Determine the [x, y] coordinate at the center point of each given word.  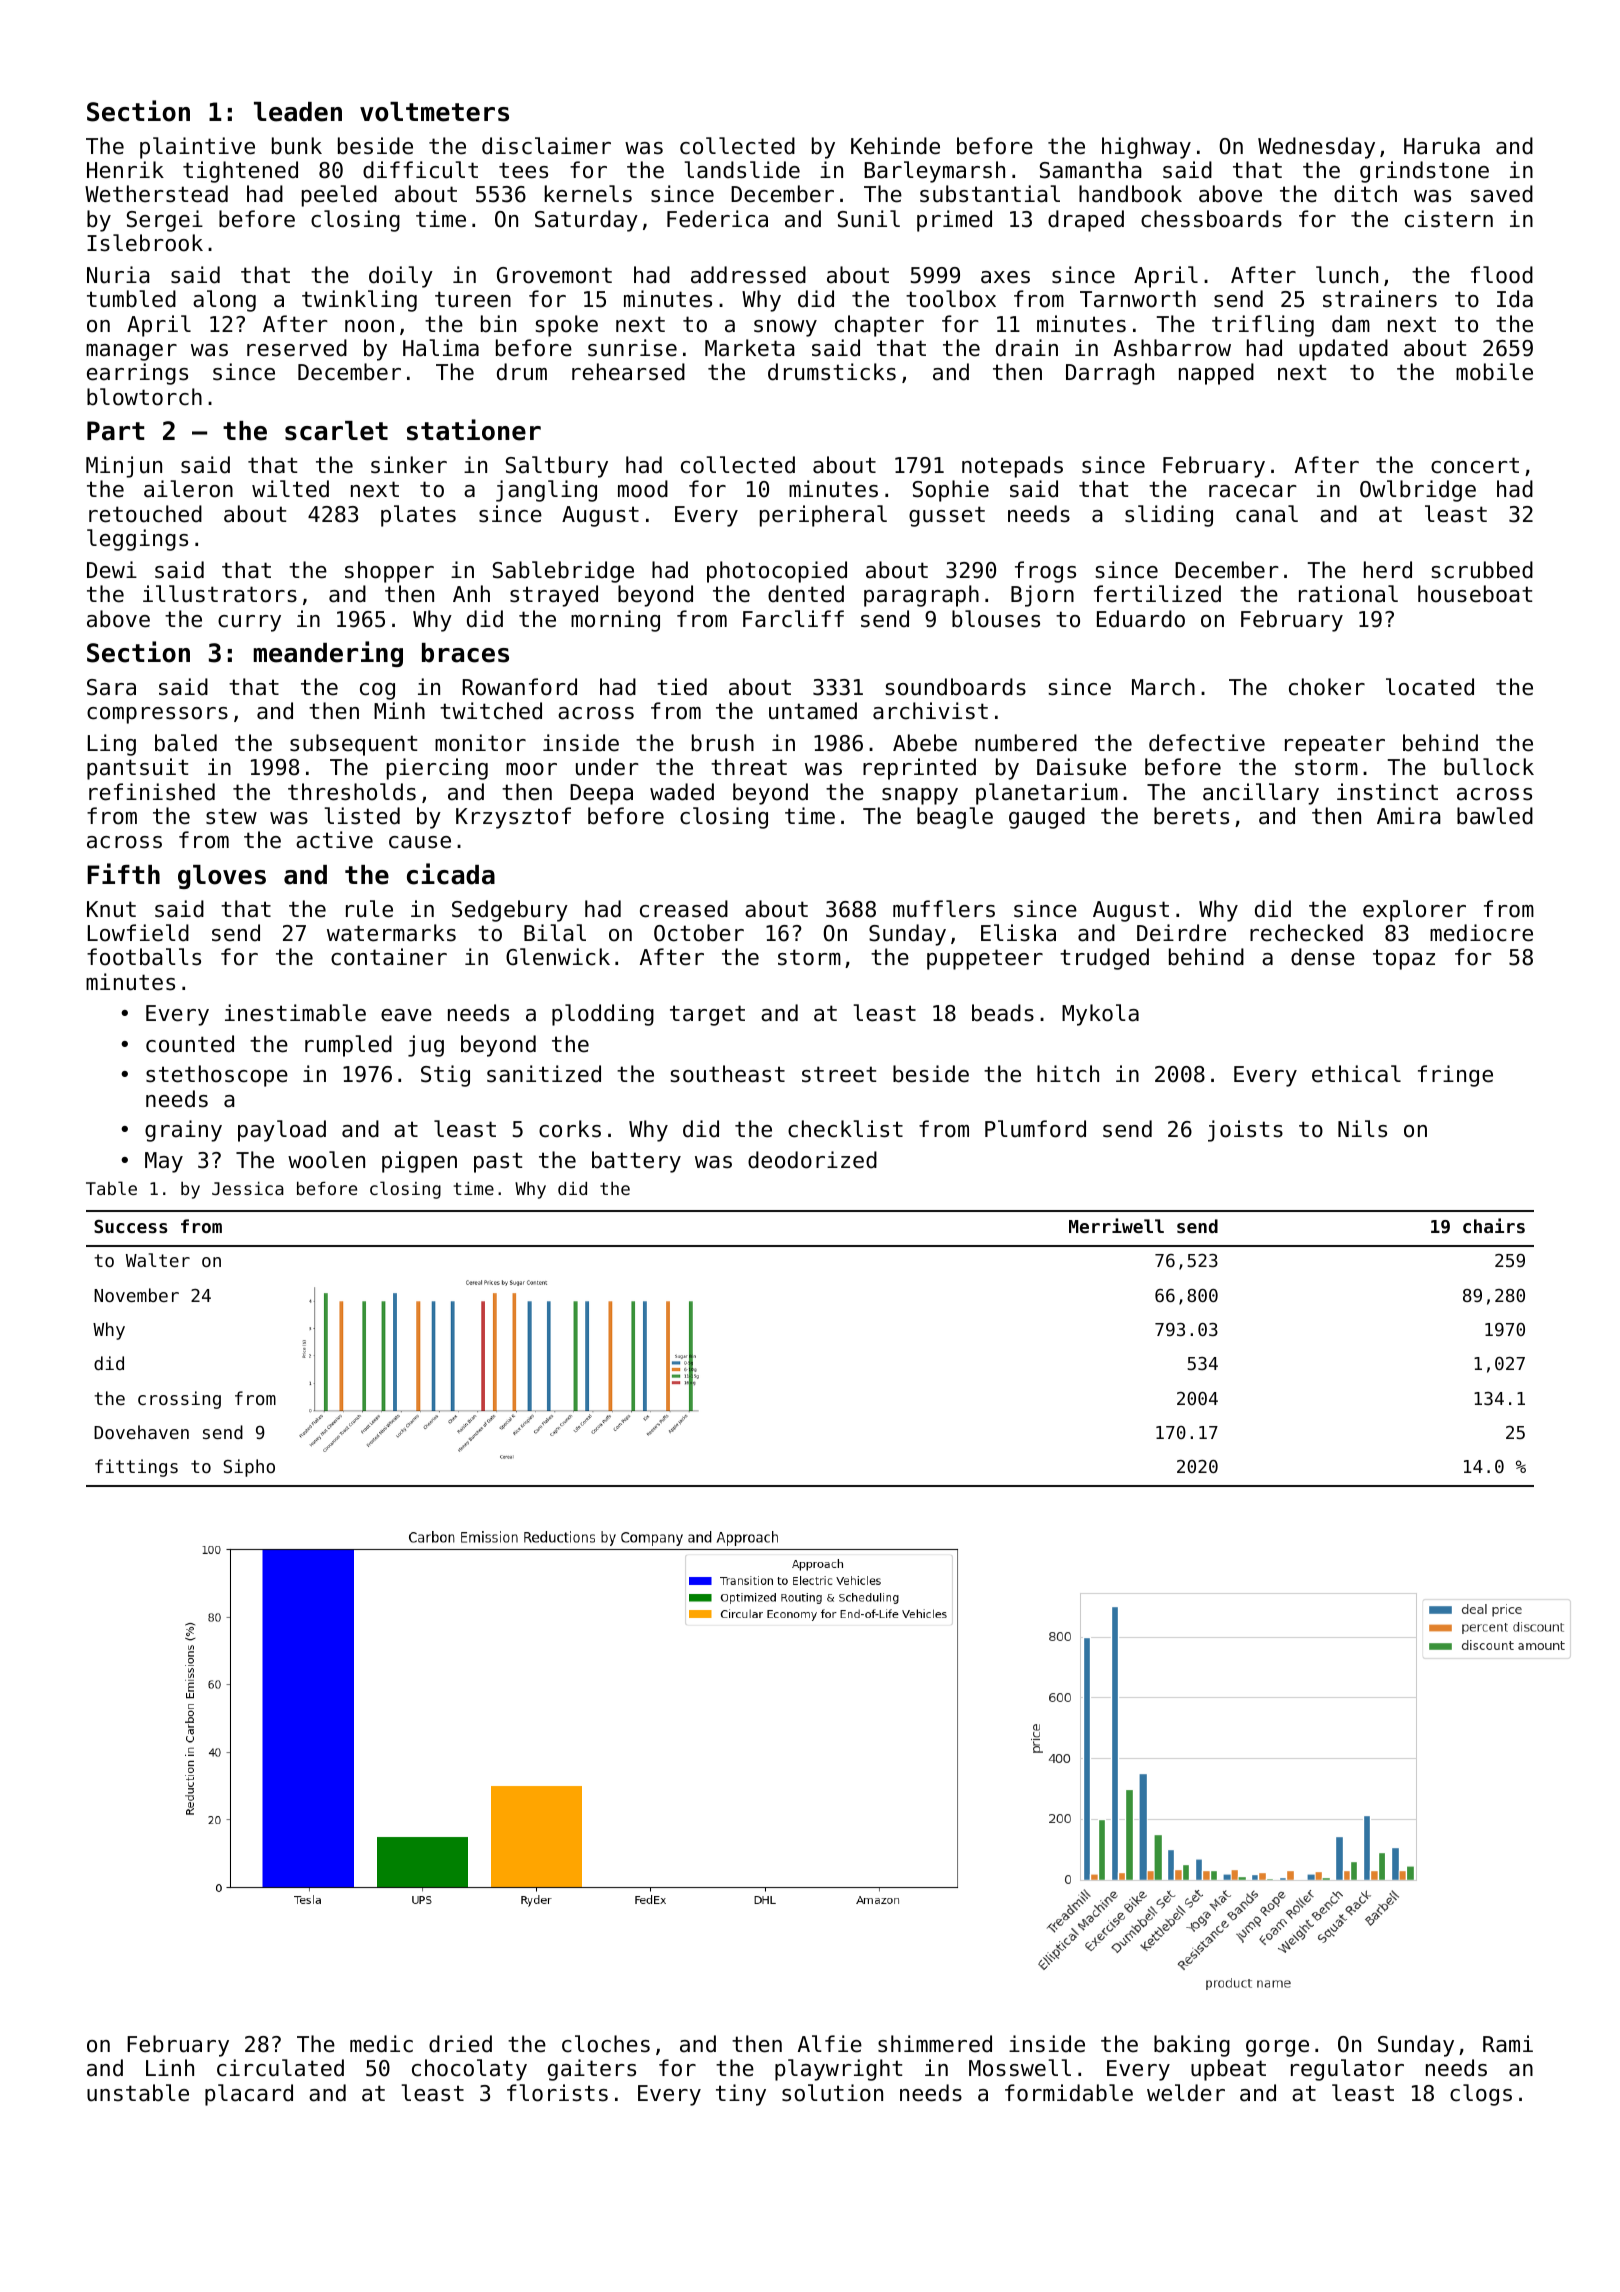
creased [684, 909]
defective [1207, 743]
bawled [1495, 816]
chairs [1494, 1225]
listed [362, 816]
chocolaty [469, 2070]
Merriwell [1116, 1225]
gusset [947, 516]
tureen [473, 299]
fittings [136, 1468]
